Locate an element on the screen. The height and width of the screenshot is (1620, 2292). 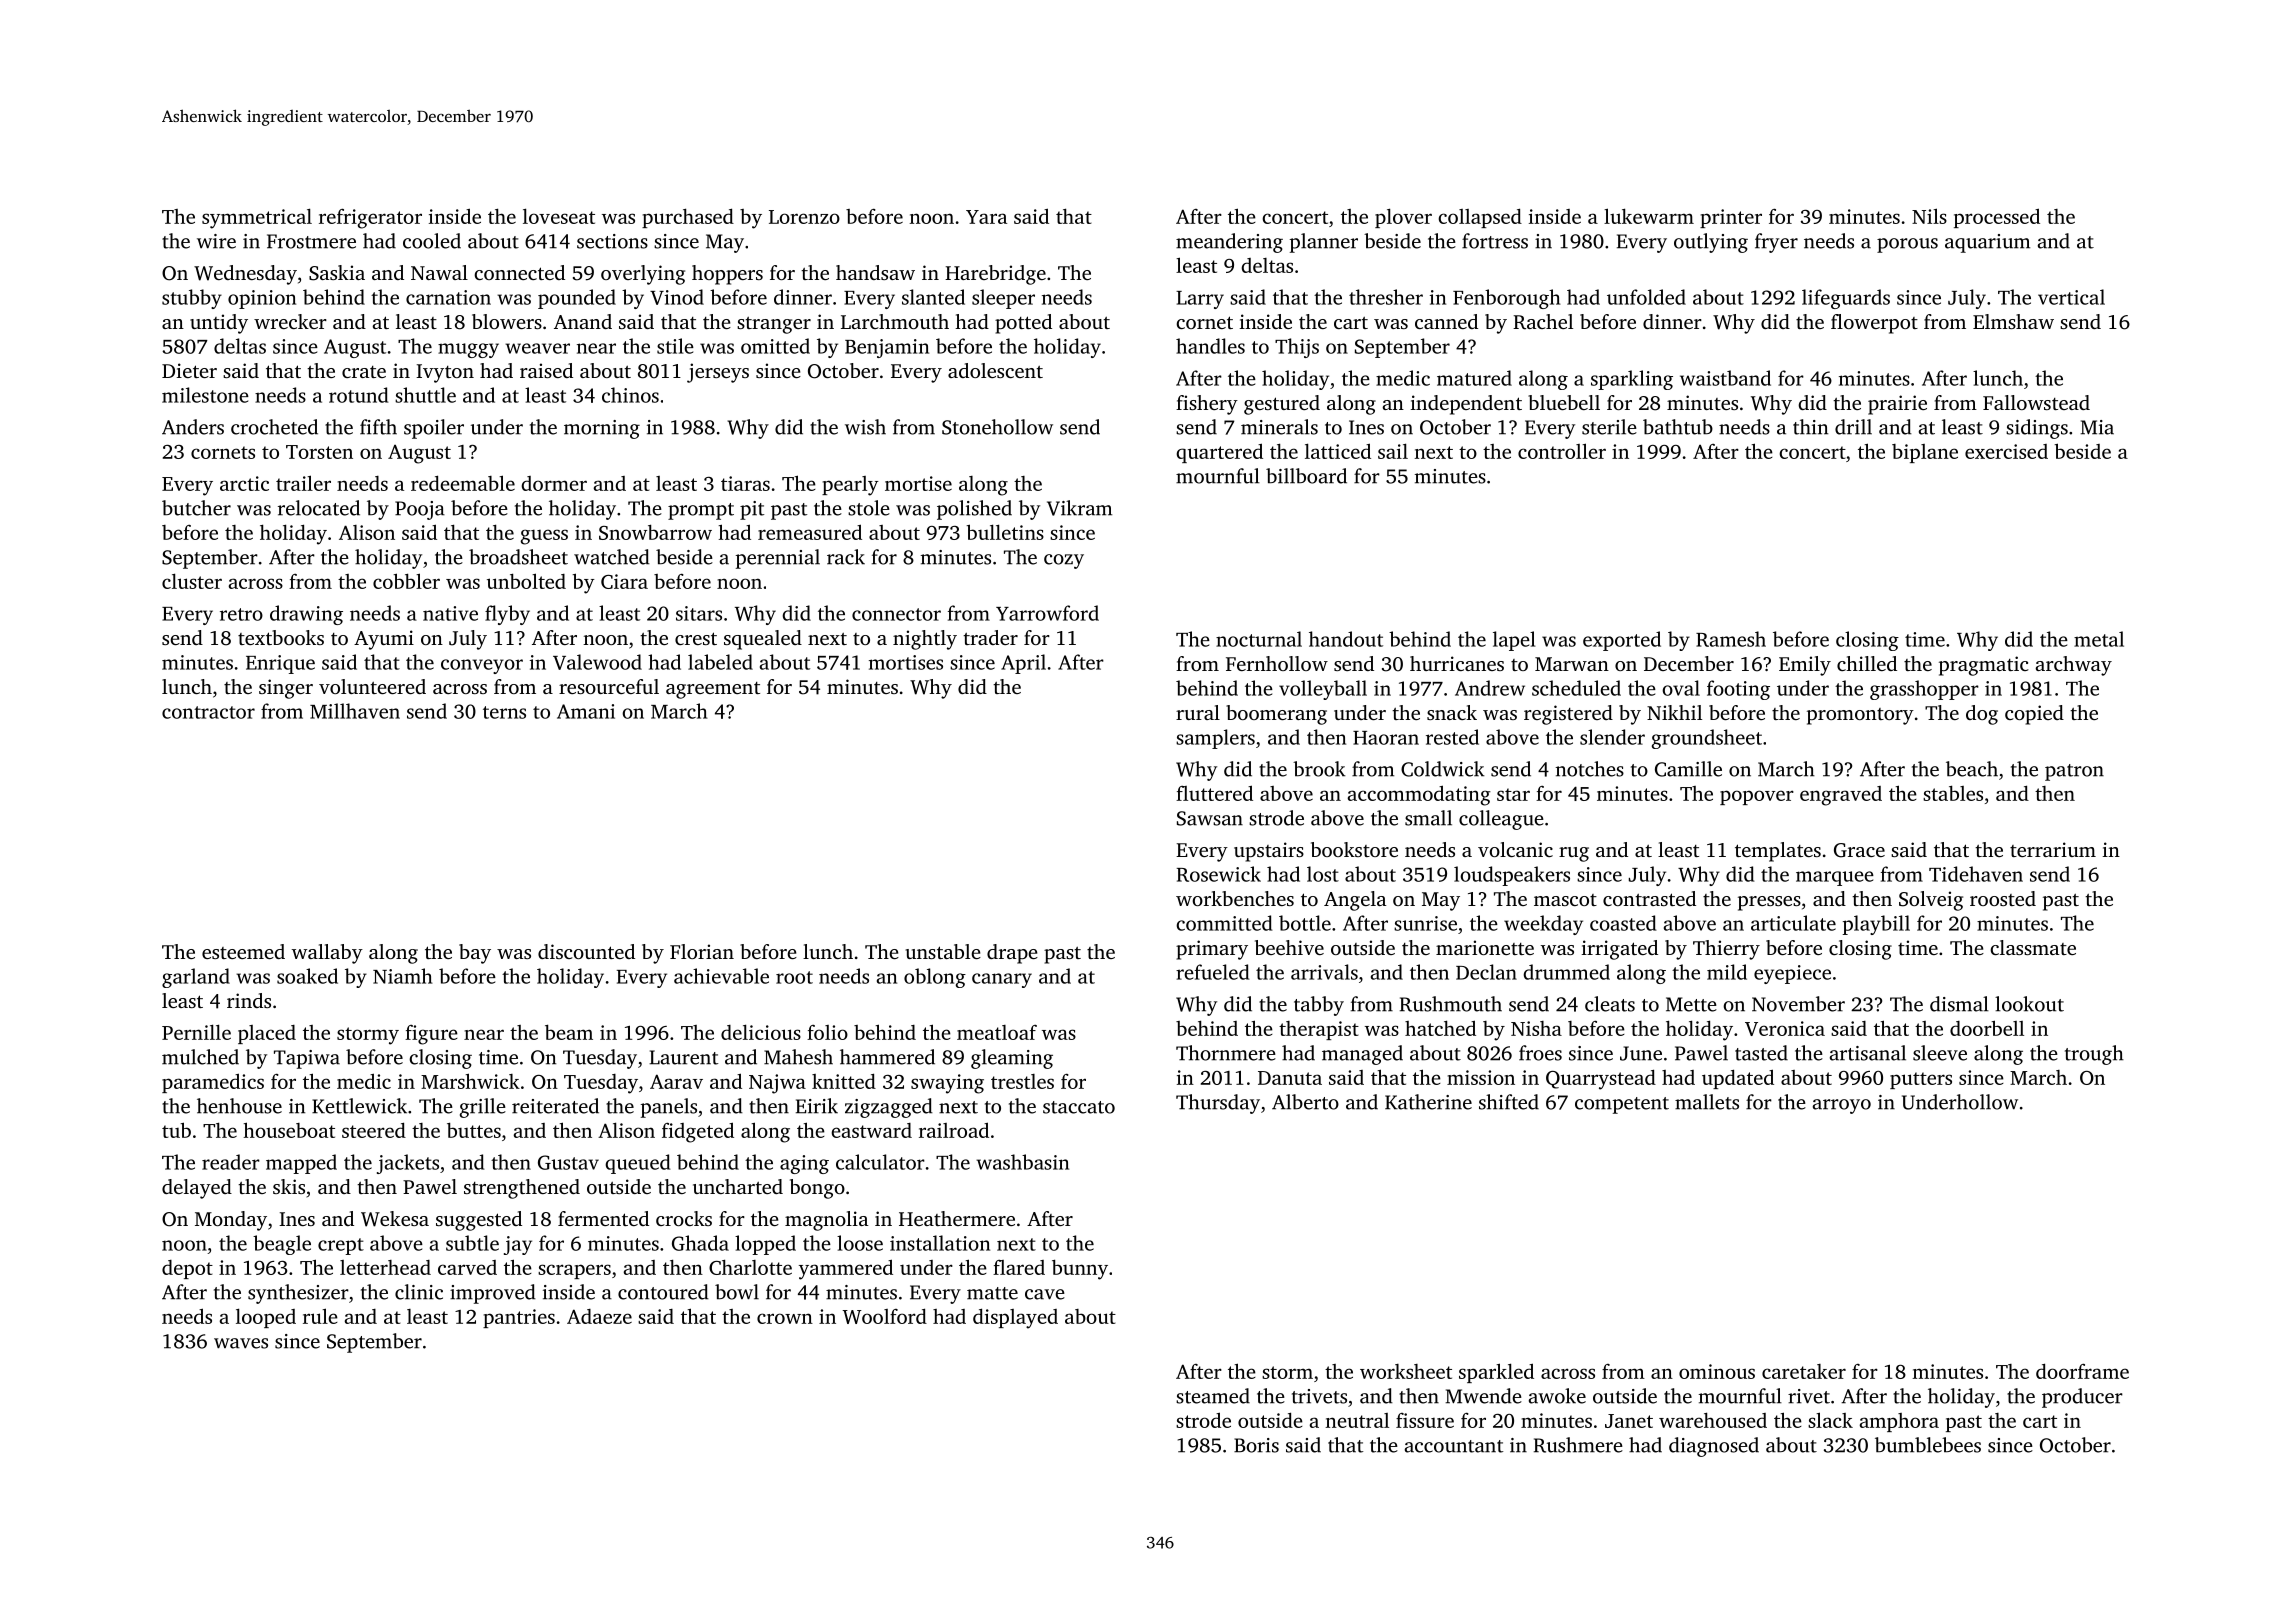
porous is located at coordinates (1907, 245).
